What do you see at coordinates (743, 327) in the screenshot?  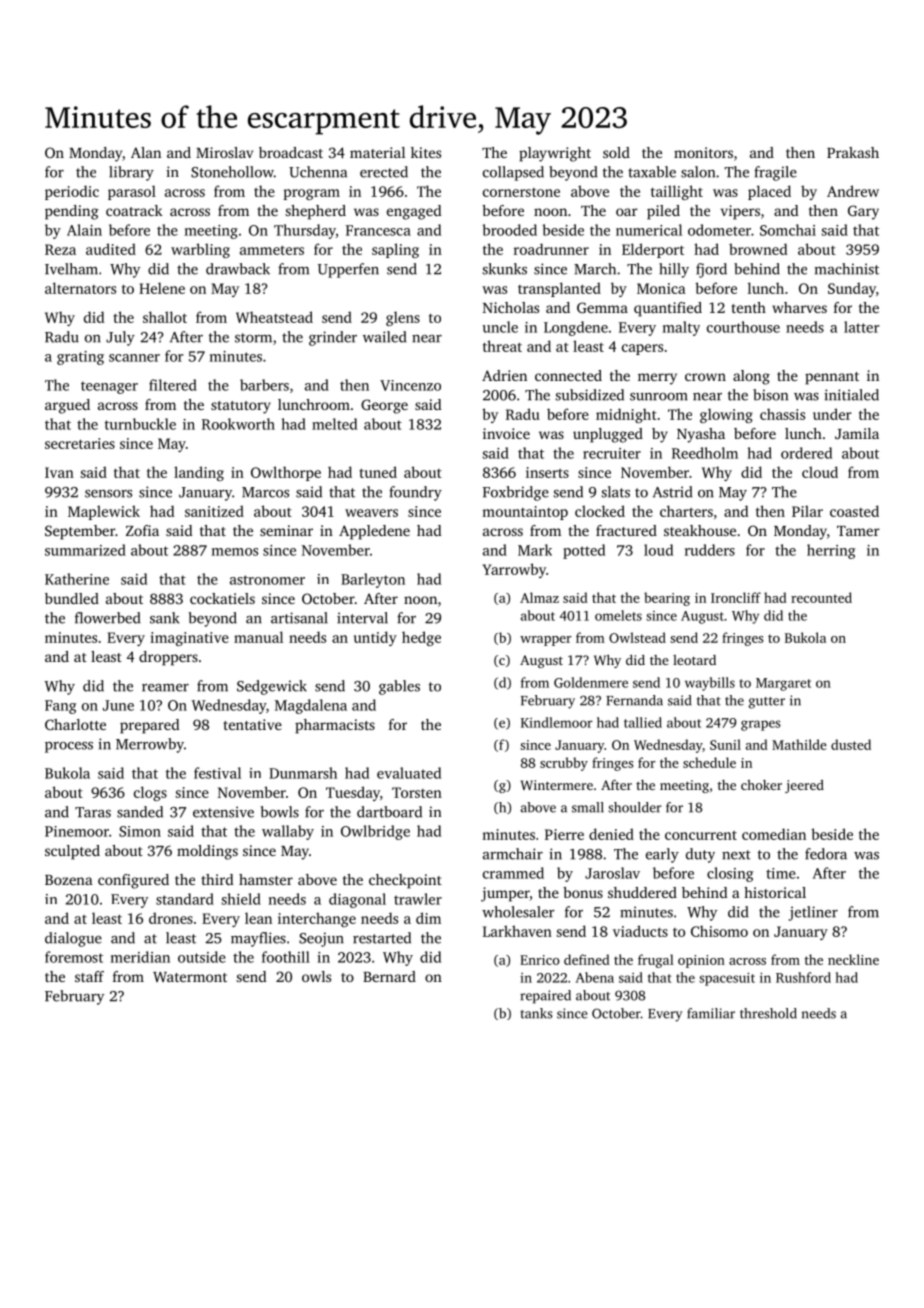 I see `courthouse` at bounding box center [743, 327].
